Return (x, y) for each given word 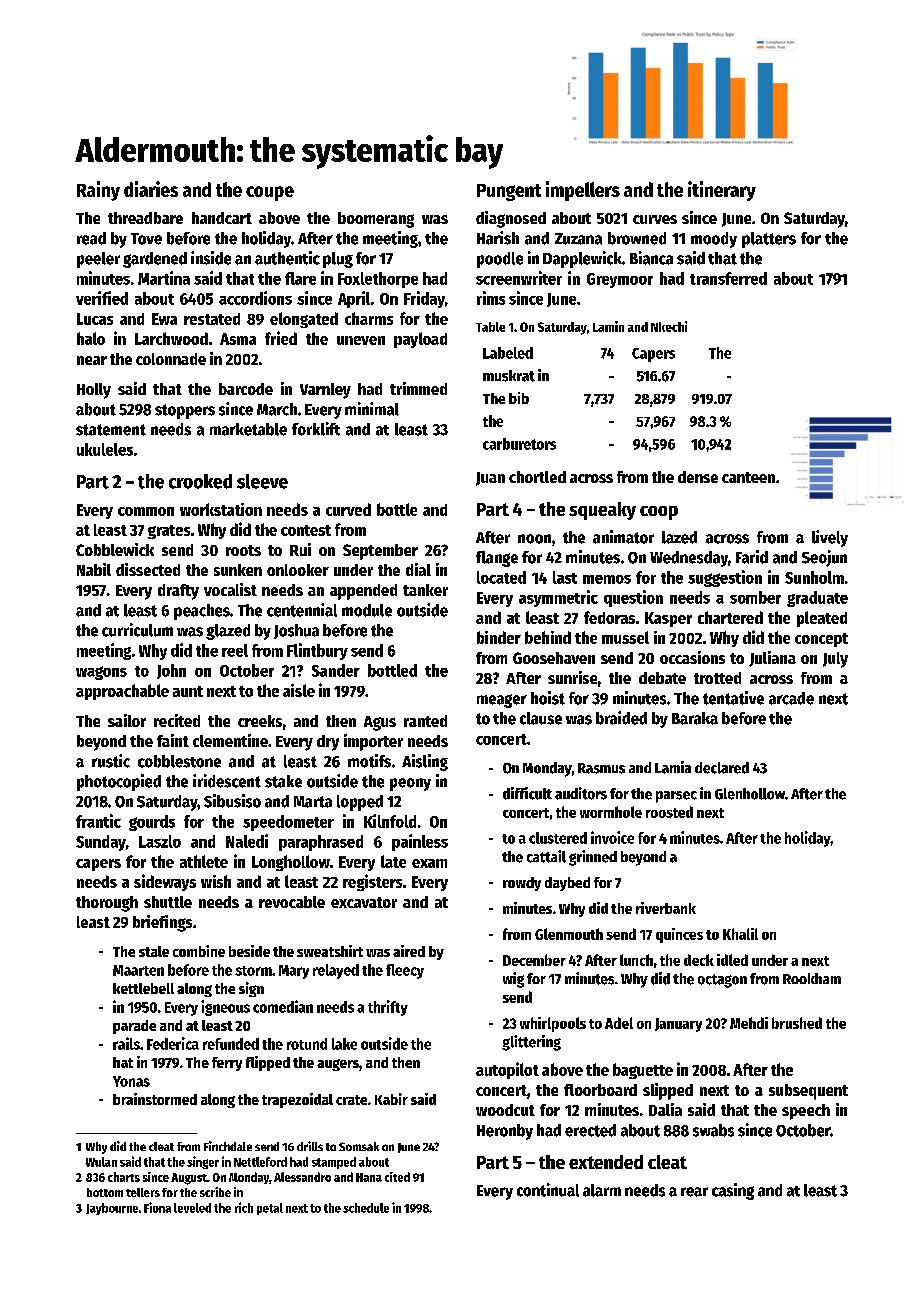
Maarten (138, 970)
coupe (270, 193)
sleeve (262, 481)
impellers (583, 191)
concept (821, 640)
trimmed (418, 388)
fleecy (405, 971)
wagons (101, 673)
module (367, 610)
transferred (728, 278)
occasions (692, 657)
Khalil (740, 934)
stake (283, 781)
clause (541, 718)
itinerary (722, 191)
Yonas (131, 1081)
